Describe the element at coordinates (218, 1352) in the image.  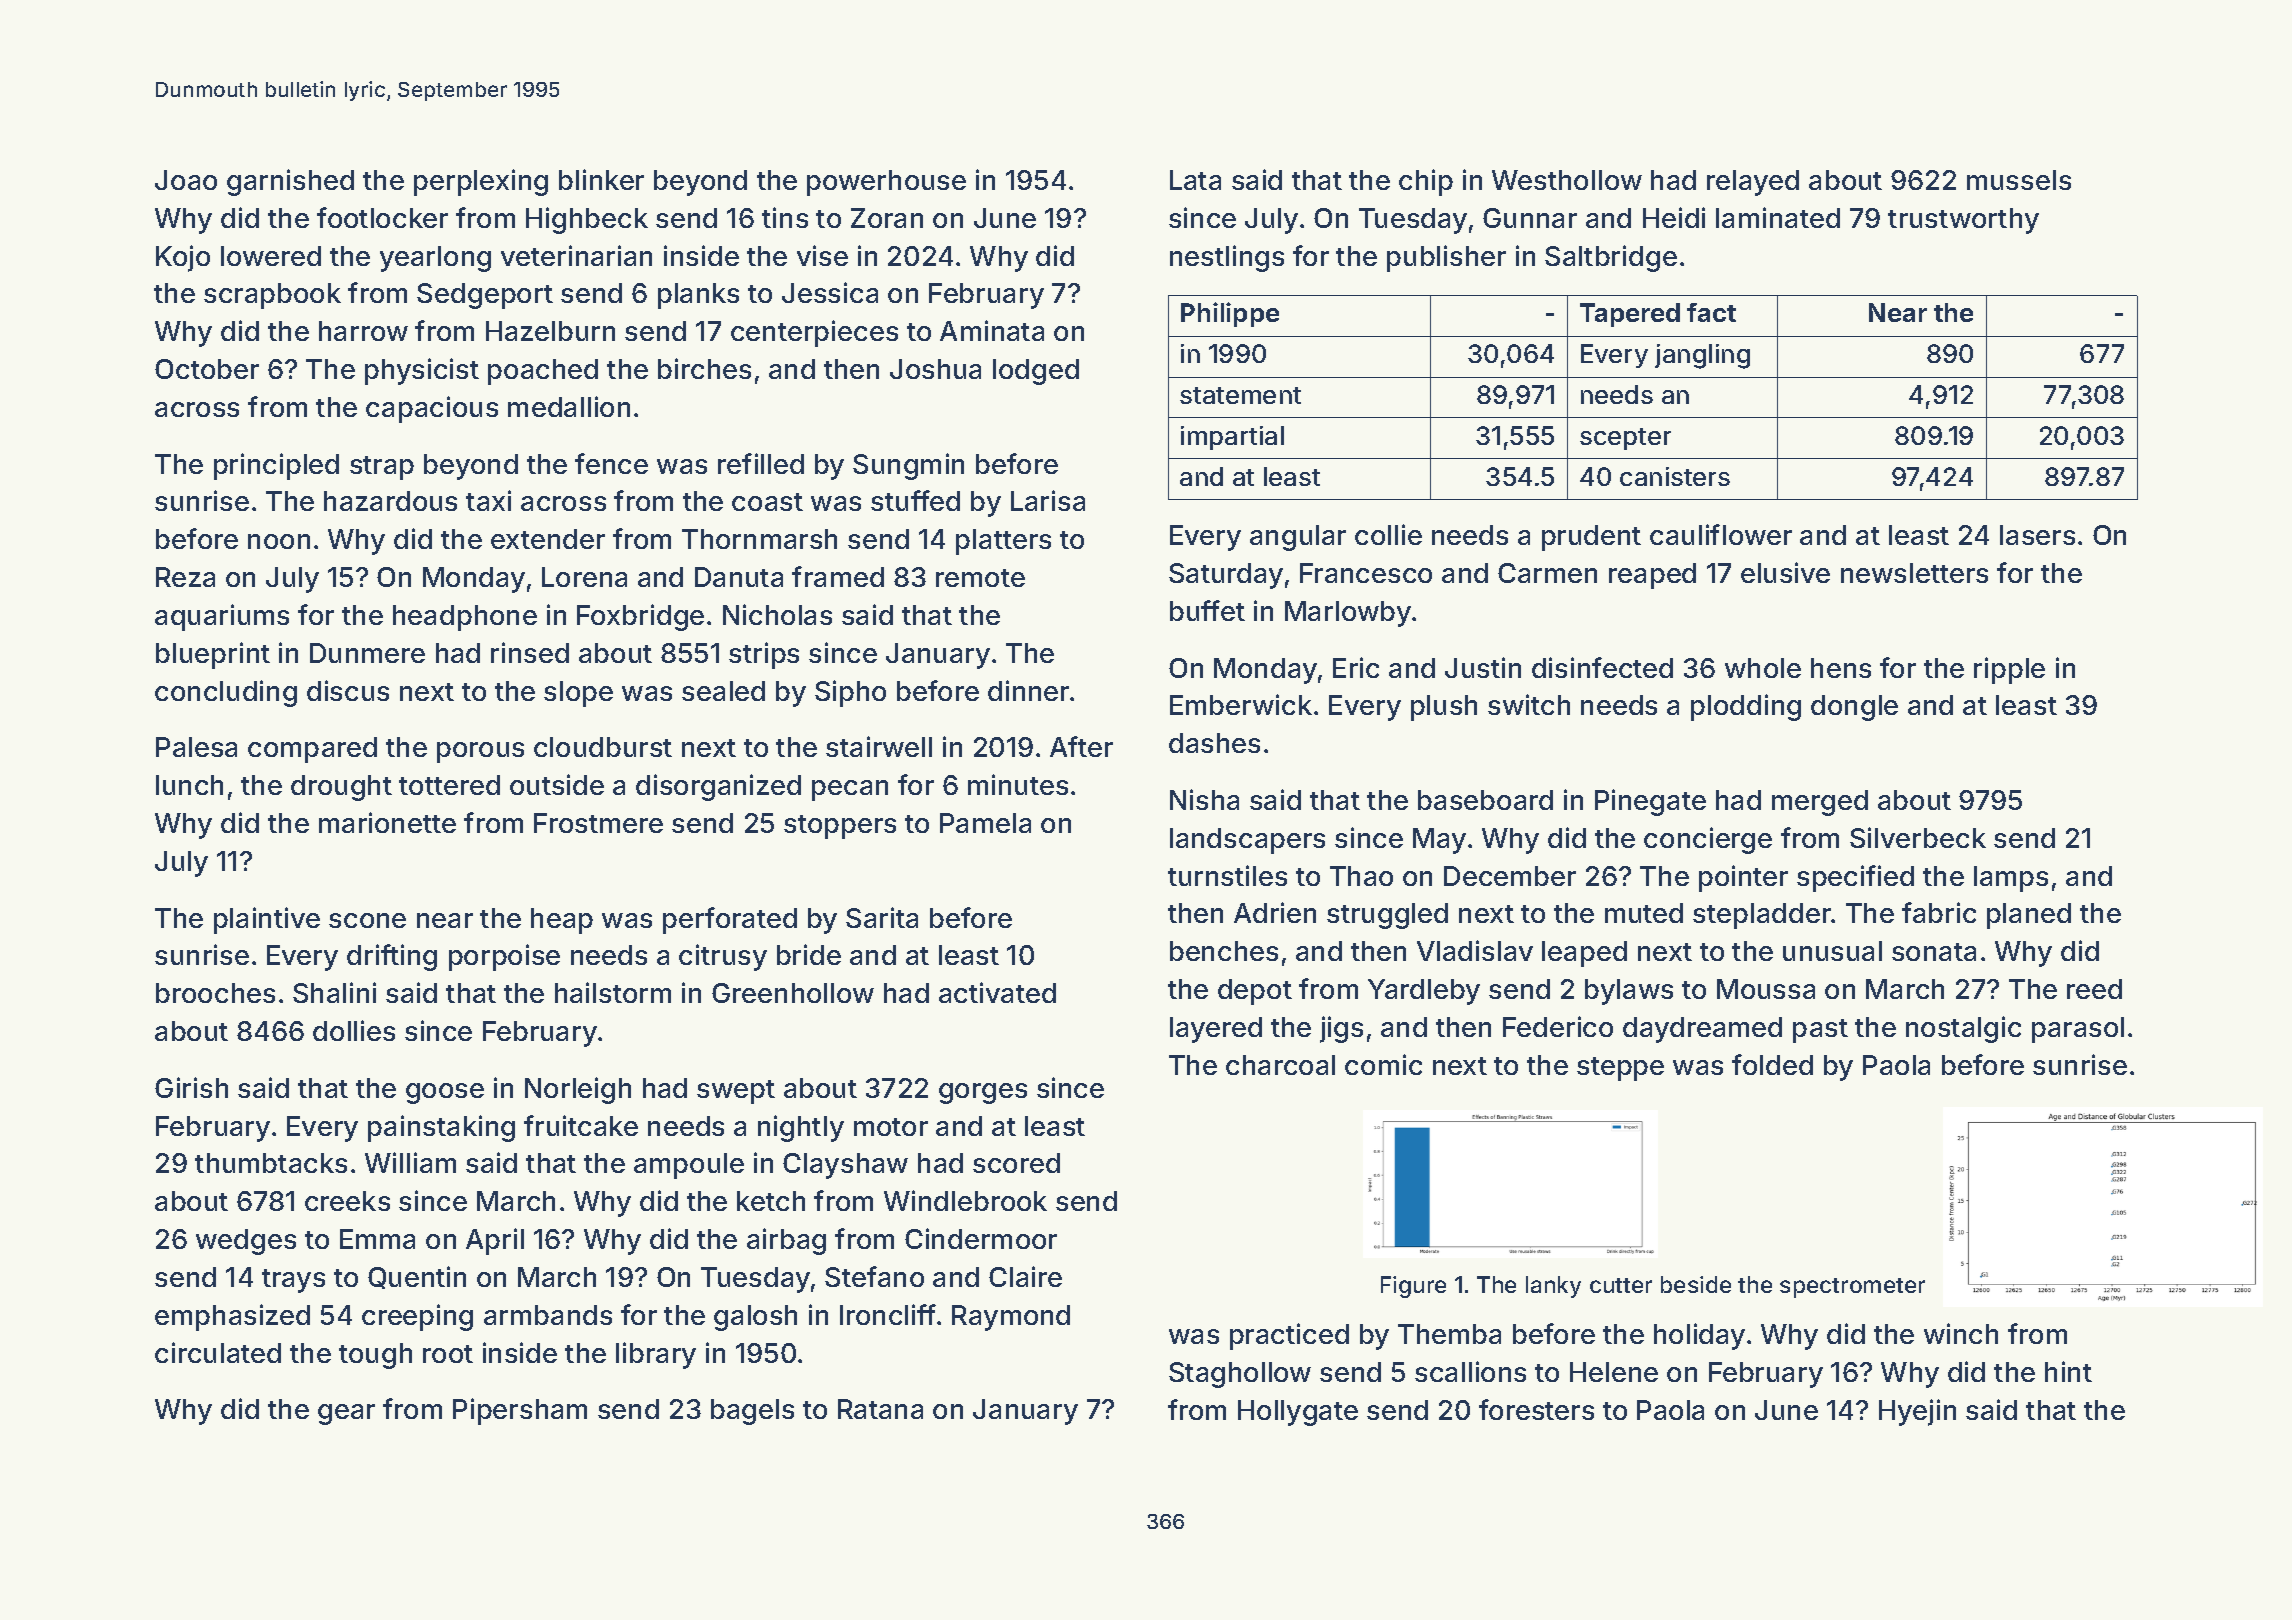
I see `circulated` at that location.
